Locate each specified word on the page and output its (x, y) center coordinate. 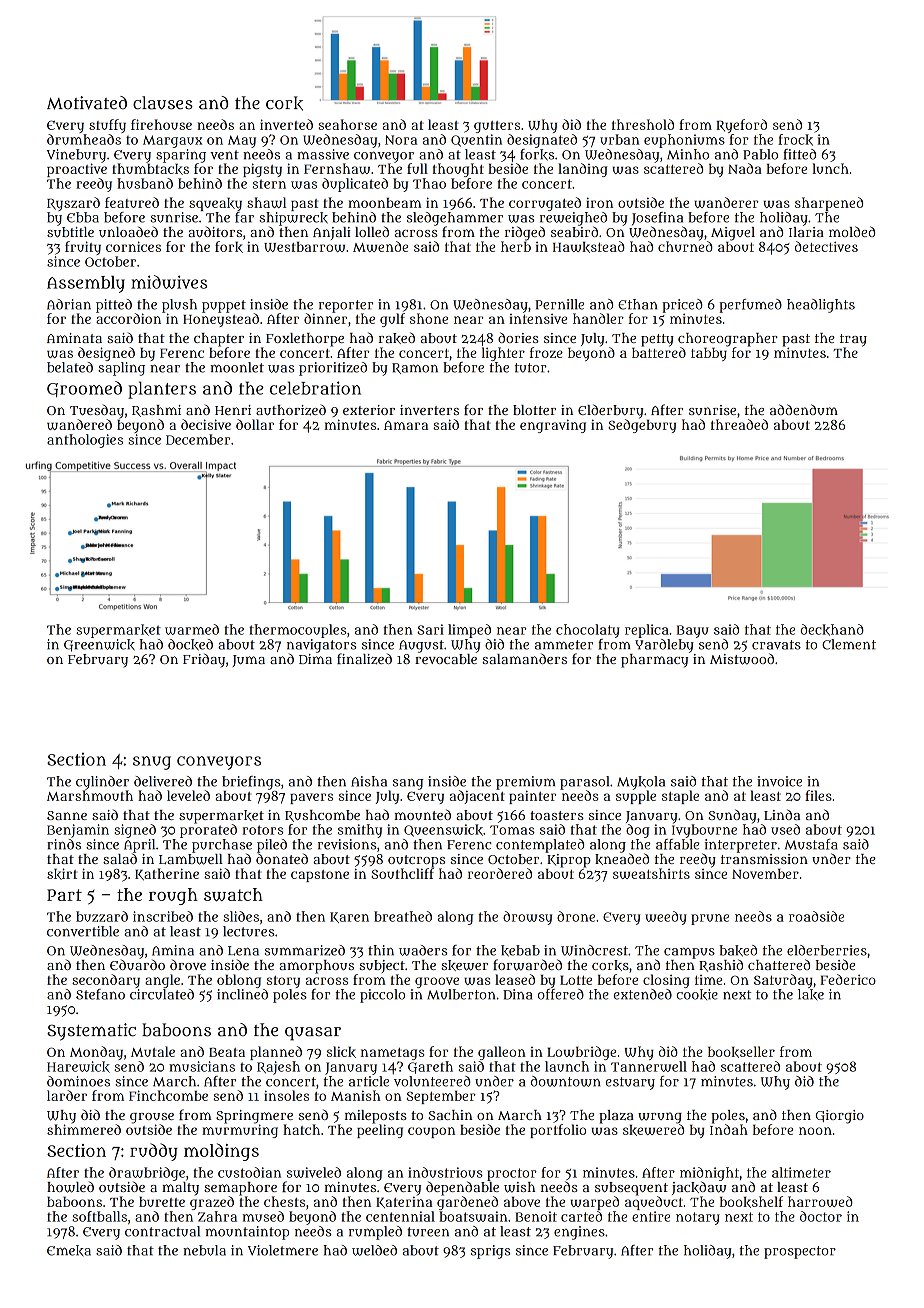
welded (374, 1250)
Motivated (87, 103)
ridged (525, 233)
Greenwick (99, 645)
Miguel (733, 234)
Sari (430, 629)
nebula (204, 1250)
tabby (709, 354)
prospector (800, 1252)
